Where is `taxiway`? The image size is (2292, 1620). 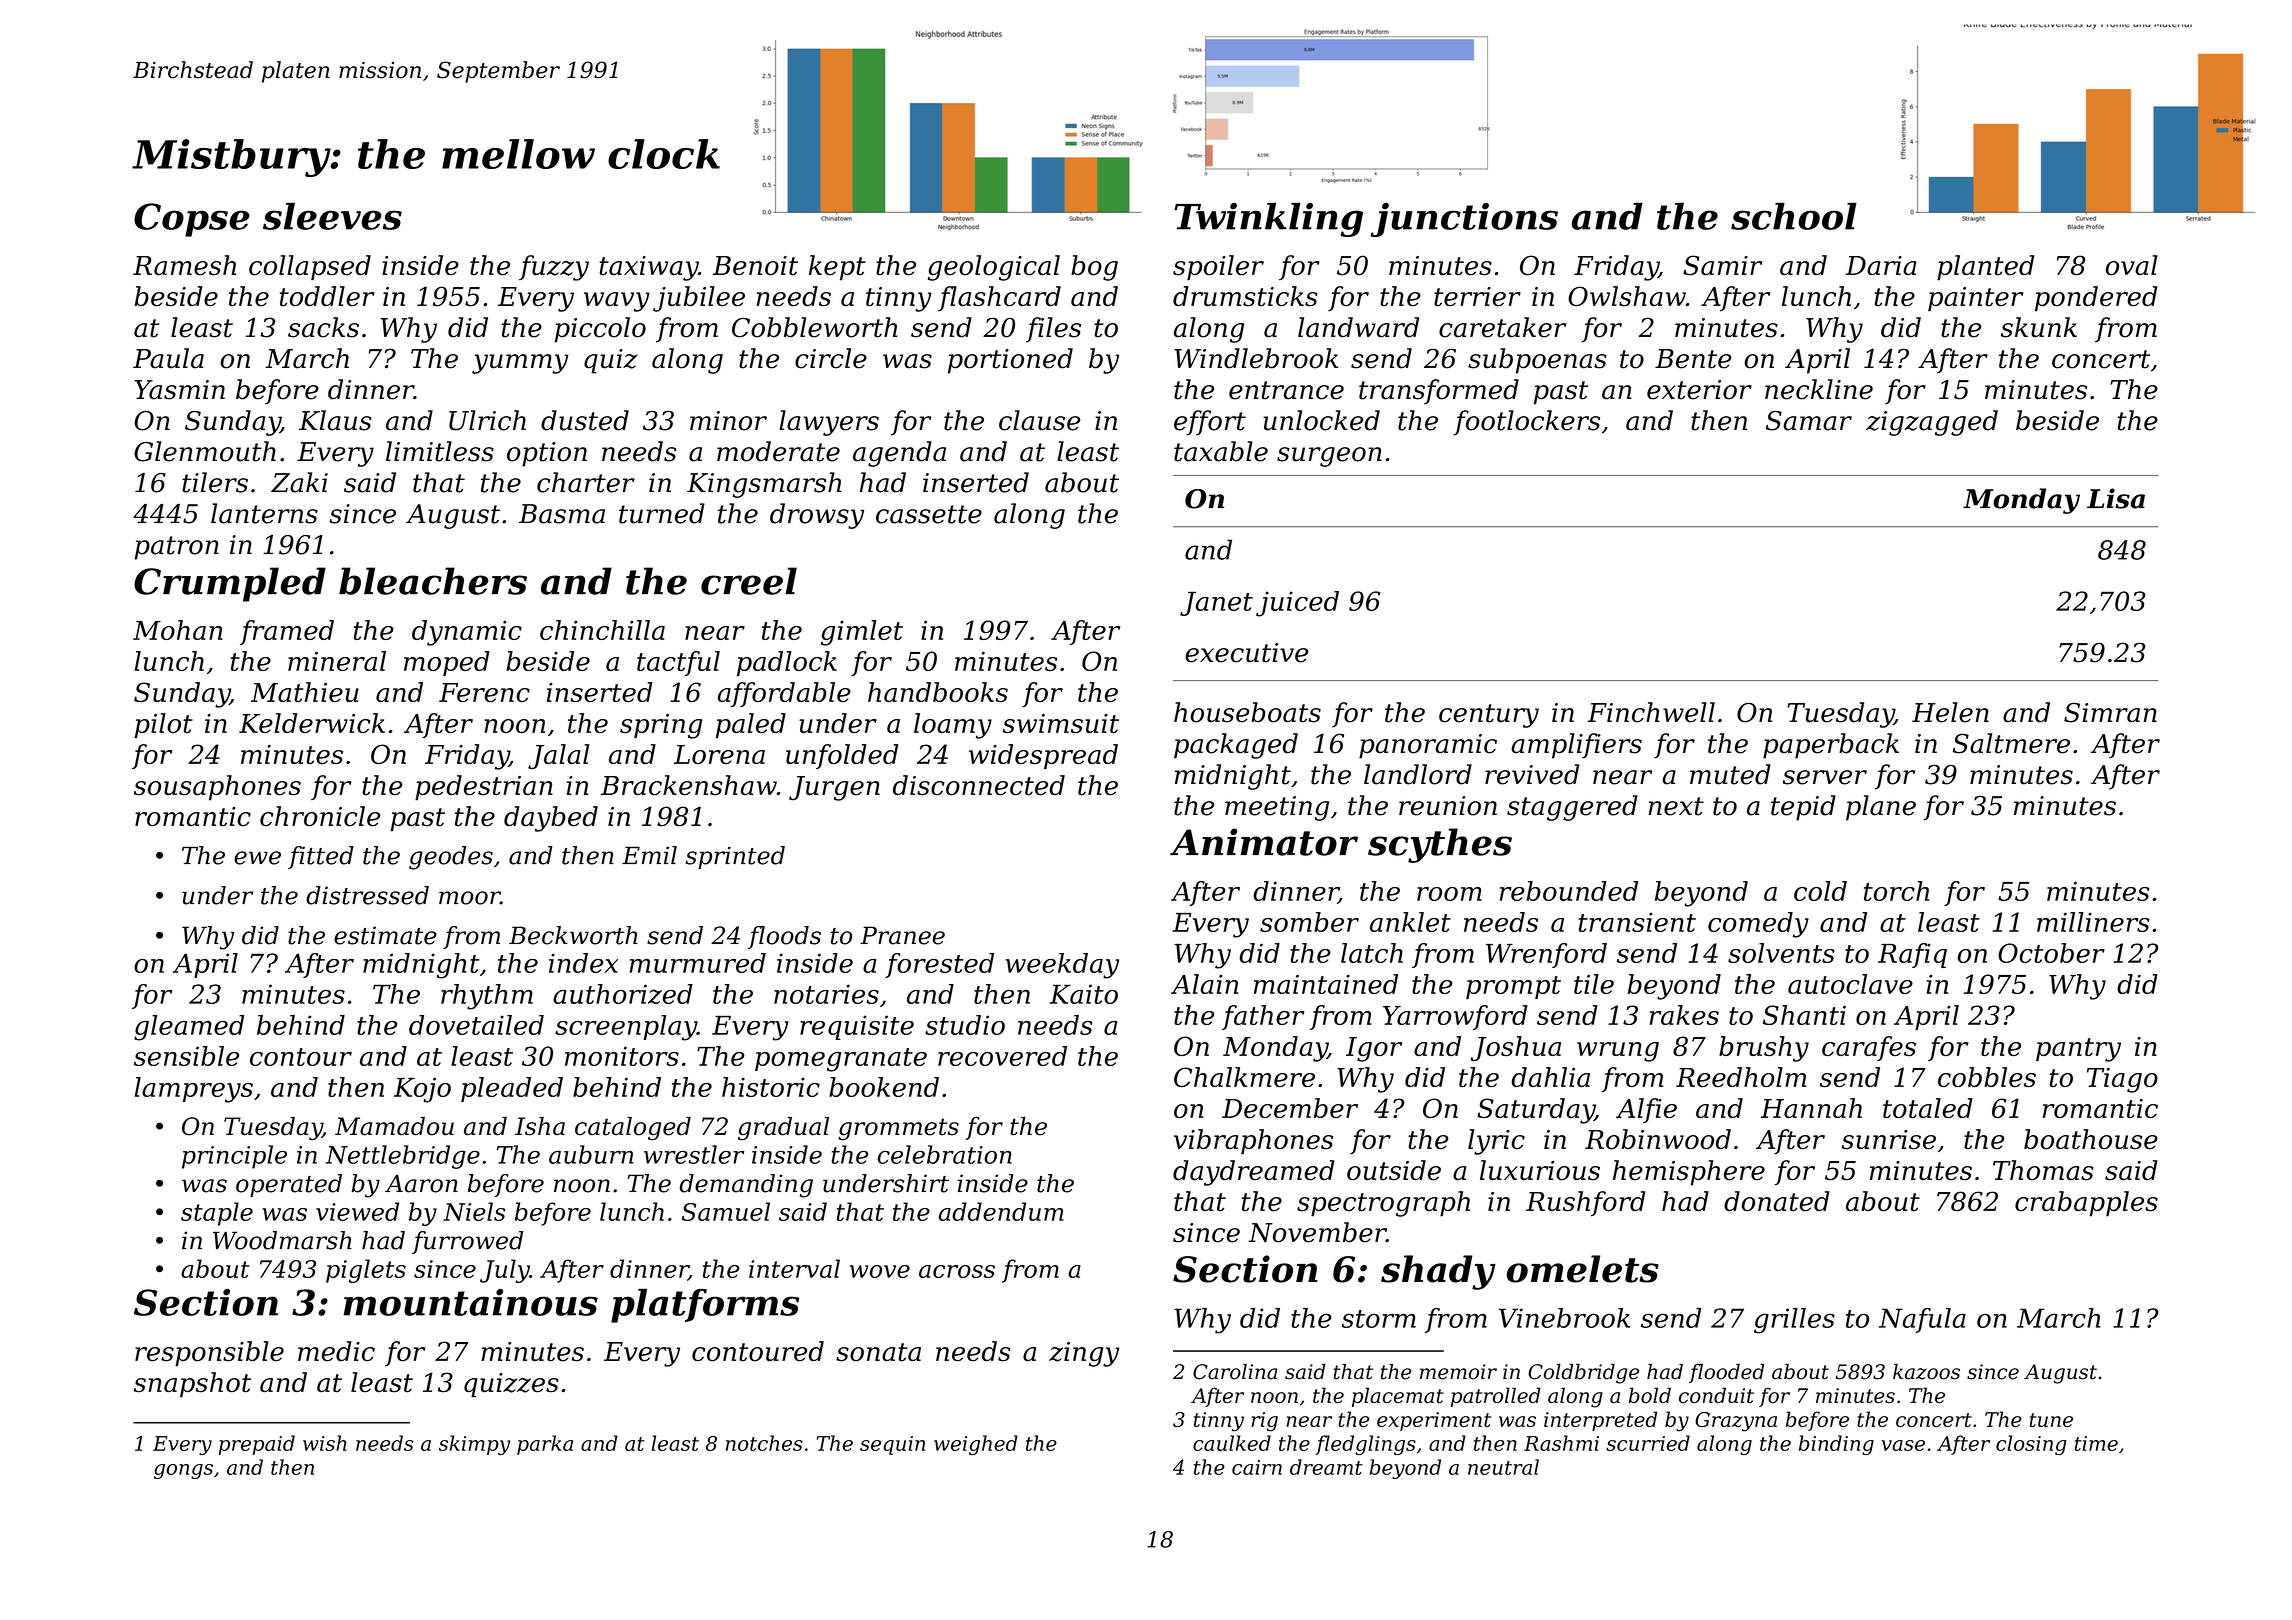
taxiway is located at coordinates (649, 268).
